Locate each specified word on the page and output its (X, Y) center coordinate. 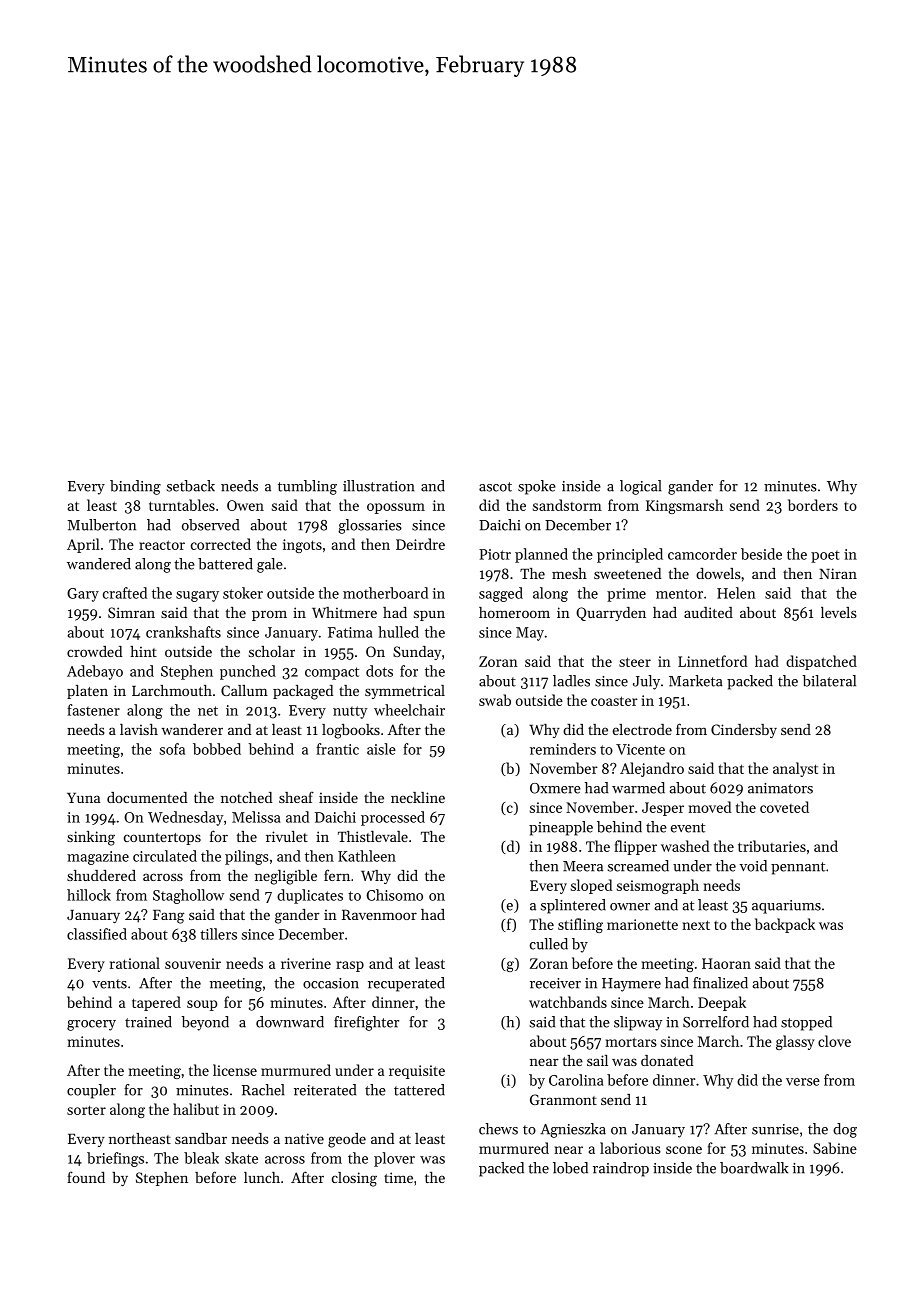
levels (839, 612)
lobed (570, 1168)
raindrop (621, 1169)
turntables (182, 505)
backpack (785, 925)
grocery (91, 1025)
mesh (569, 573)
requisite (417, 1072)
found (86, 1177)
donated (667, 1060)
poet (825, 557)
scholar (272, 651)
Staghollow (188, 896)
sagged (501, 594)
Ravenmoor (379, 914)
